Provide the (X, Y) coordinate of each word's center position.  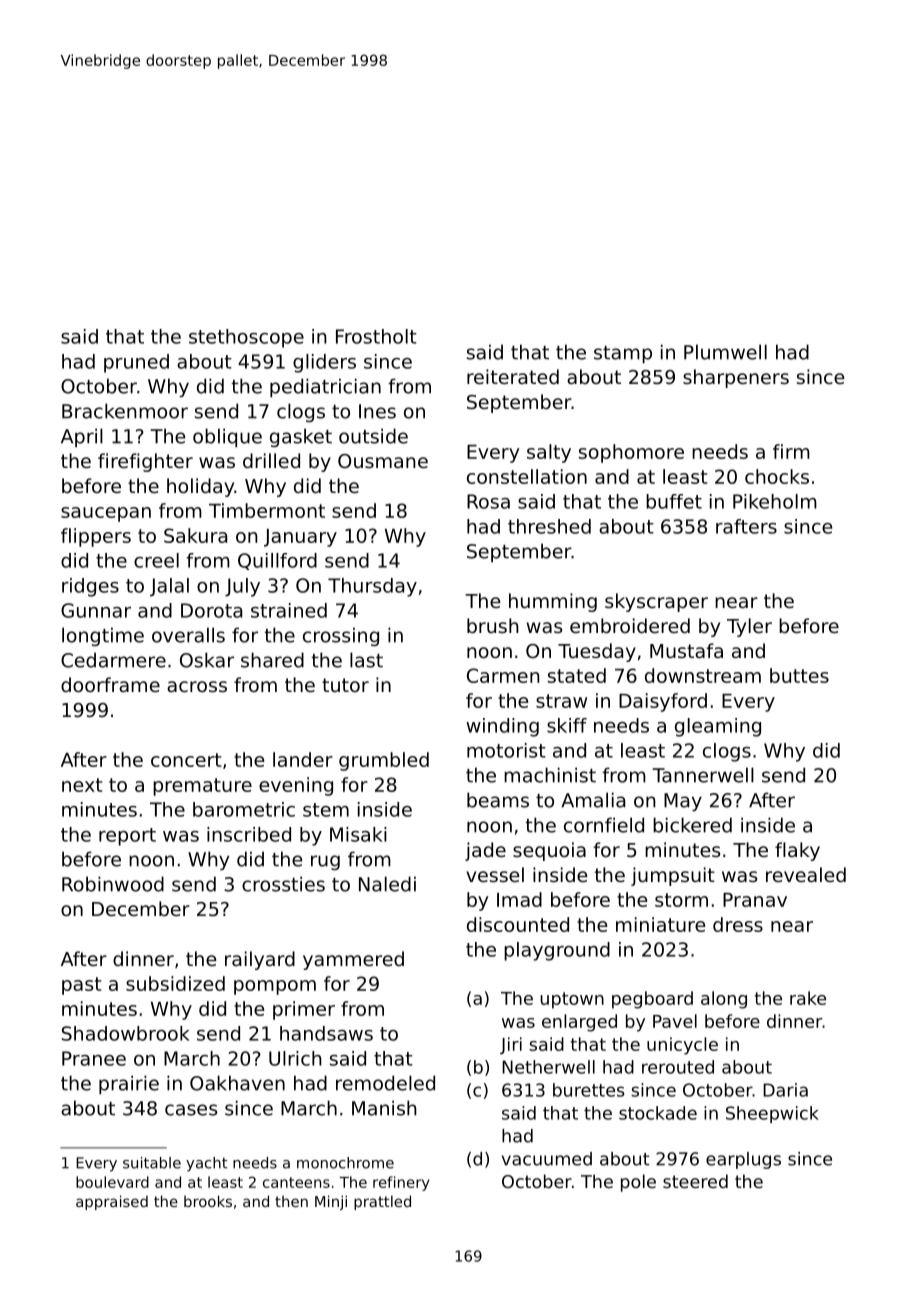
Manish (384, 1108)
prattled (382, 1202)
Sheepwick (772, 1114)
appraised (112, 1202)
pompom (275, 987)
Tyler (749, 627)
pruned (136, 363)
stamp (623, 354)
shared (272, 660)
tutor (345, 685)
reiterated (513, 376)
